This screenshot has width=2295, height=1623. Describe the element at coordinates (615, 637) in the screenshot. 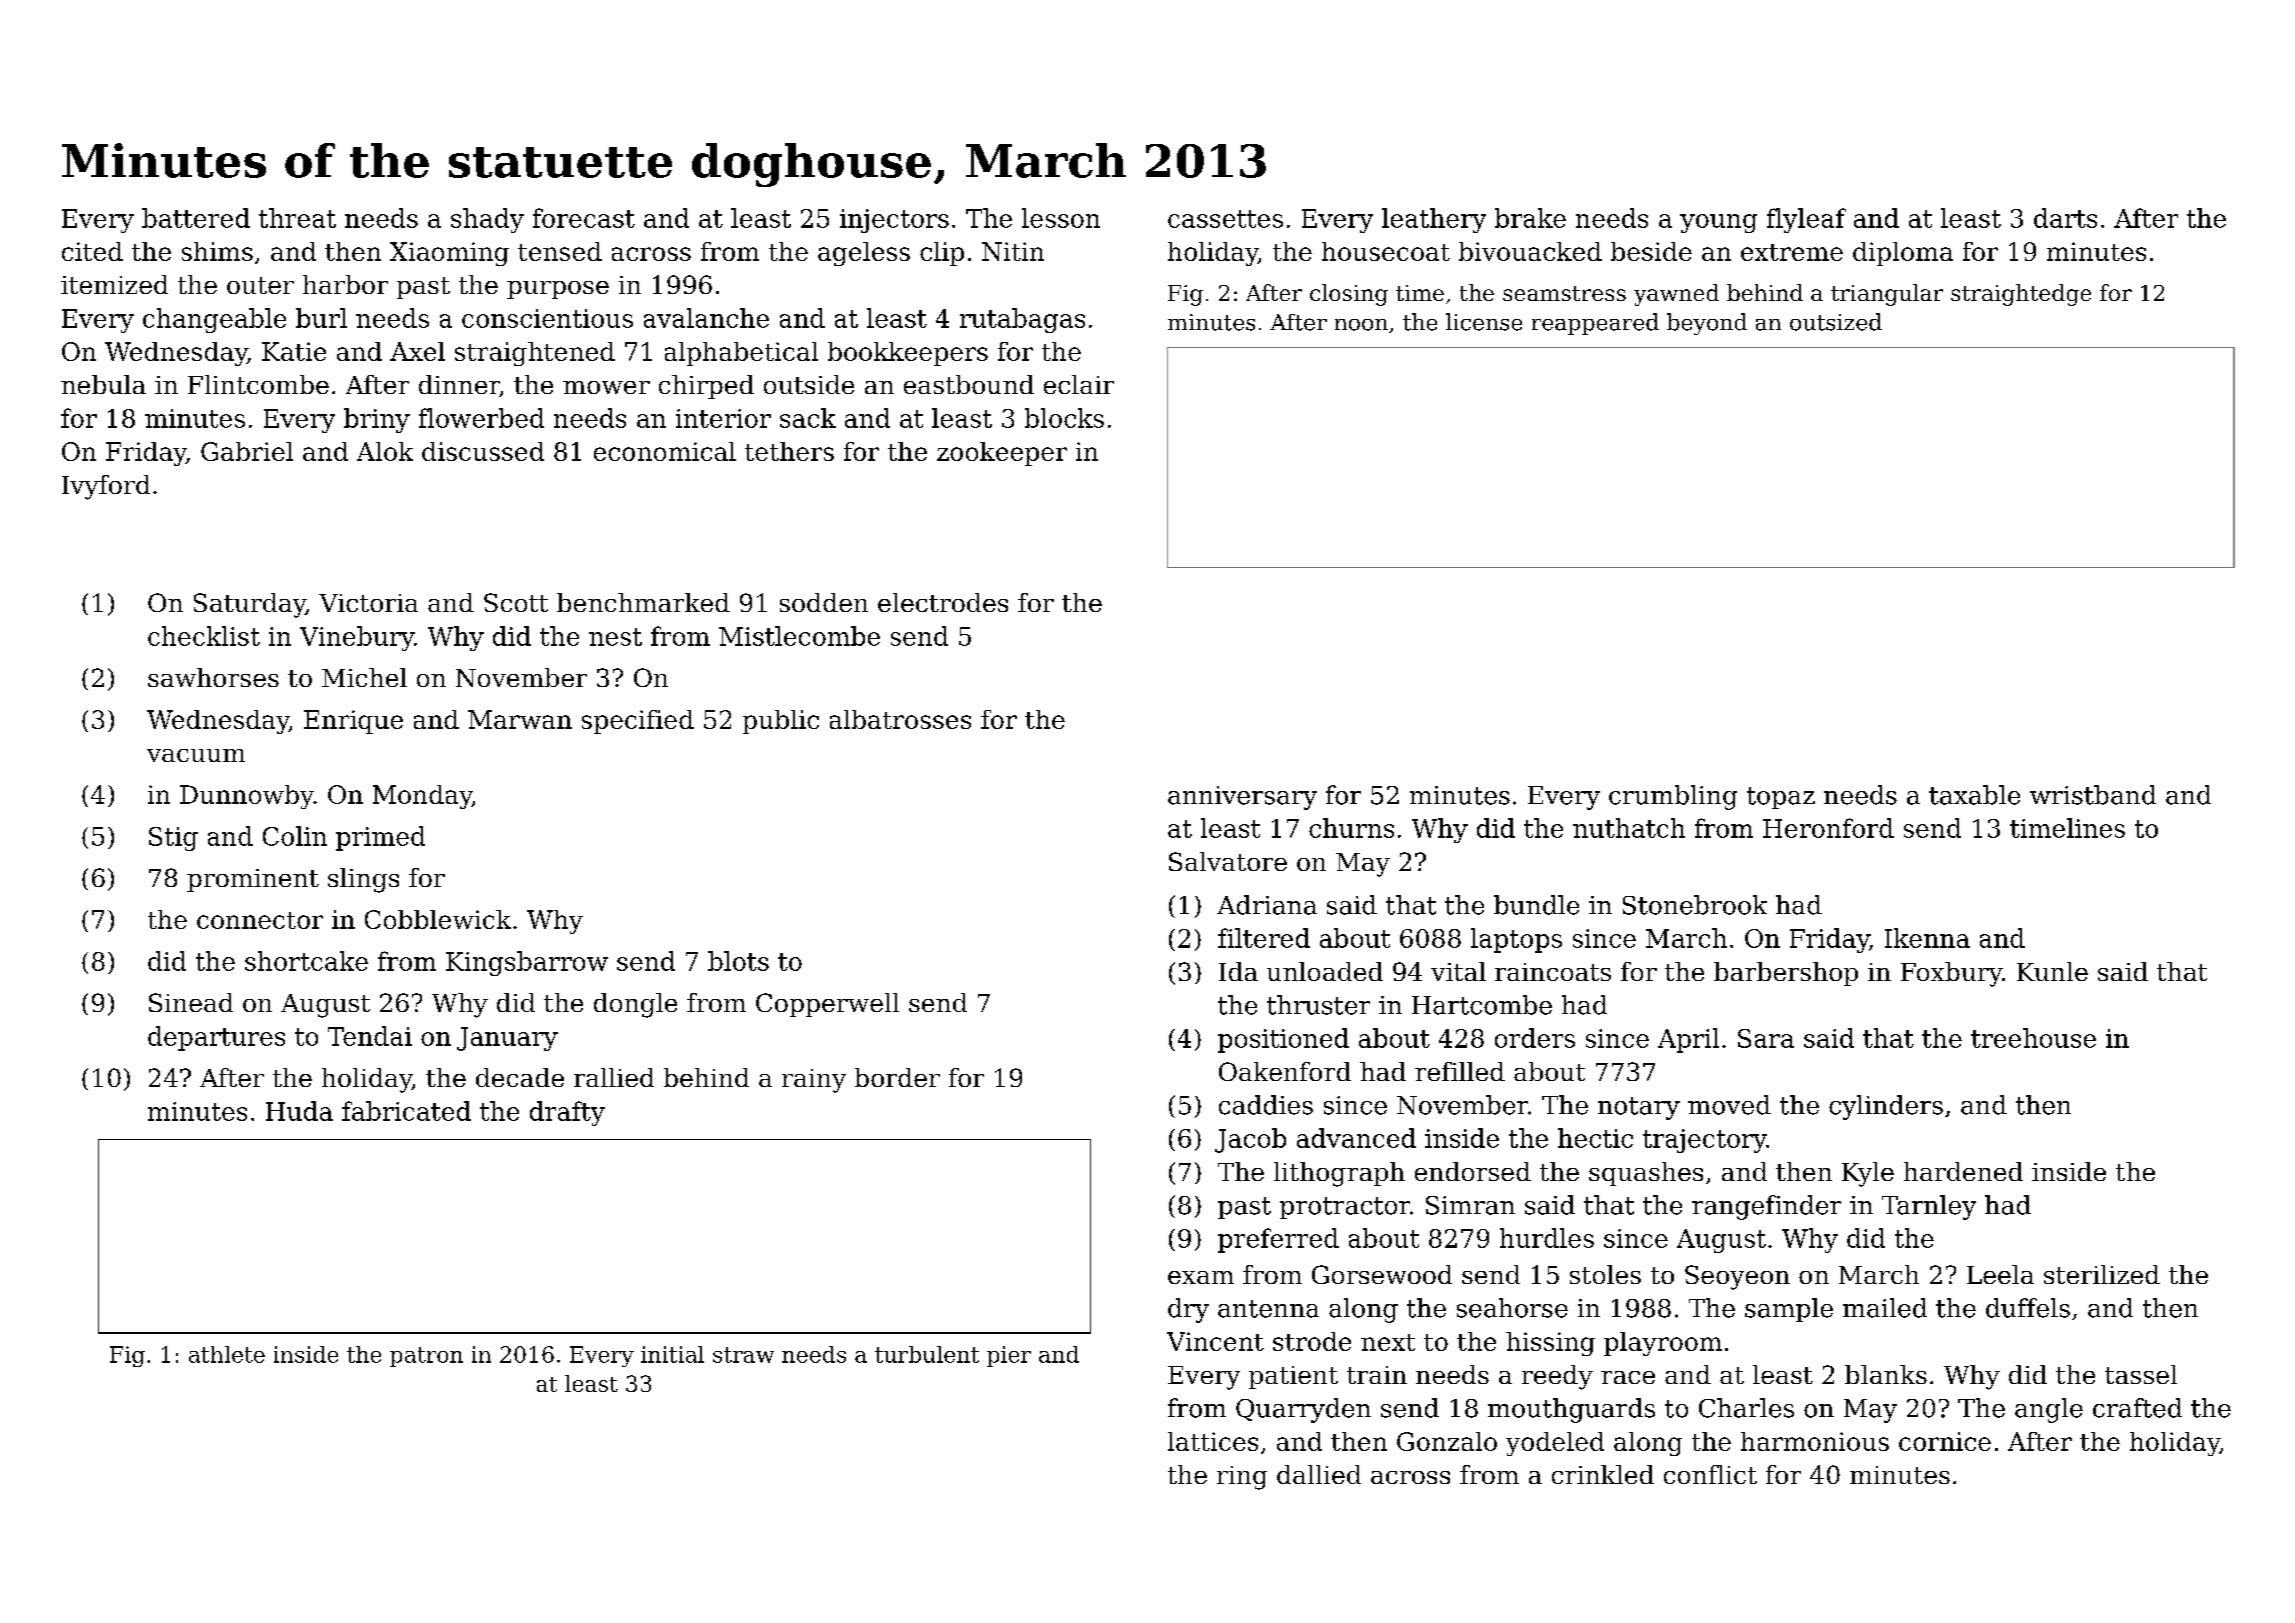

I see `nest` at that location.
